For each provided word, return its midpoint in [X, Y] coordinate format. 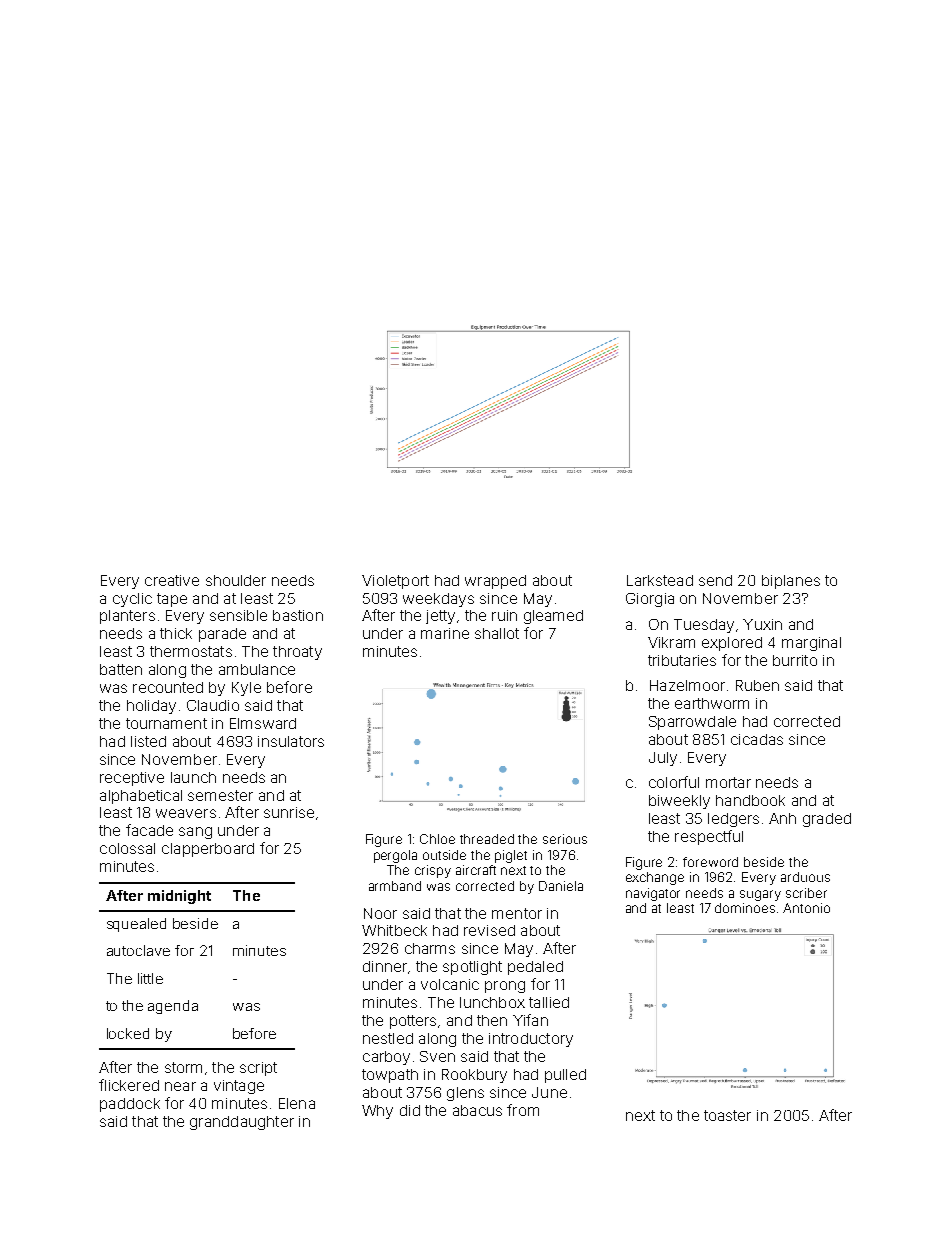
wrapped [495, 582]
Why [377, 1112]
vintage [239, 1087]
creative [172, 580]
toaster [727, 1115]
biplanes [791, 582]
